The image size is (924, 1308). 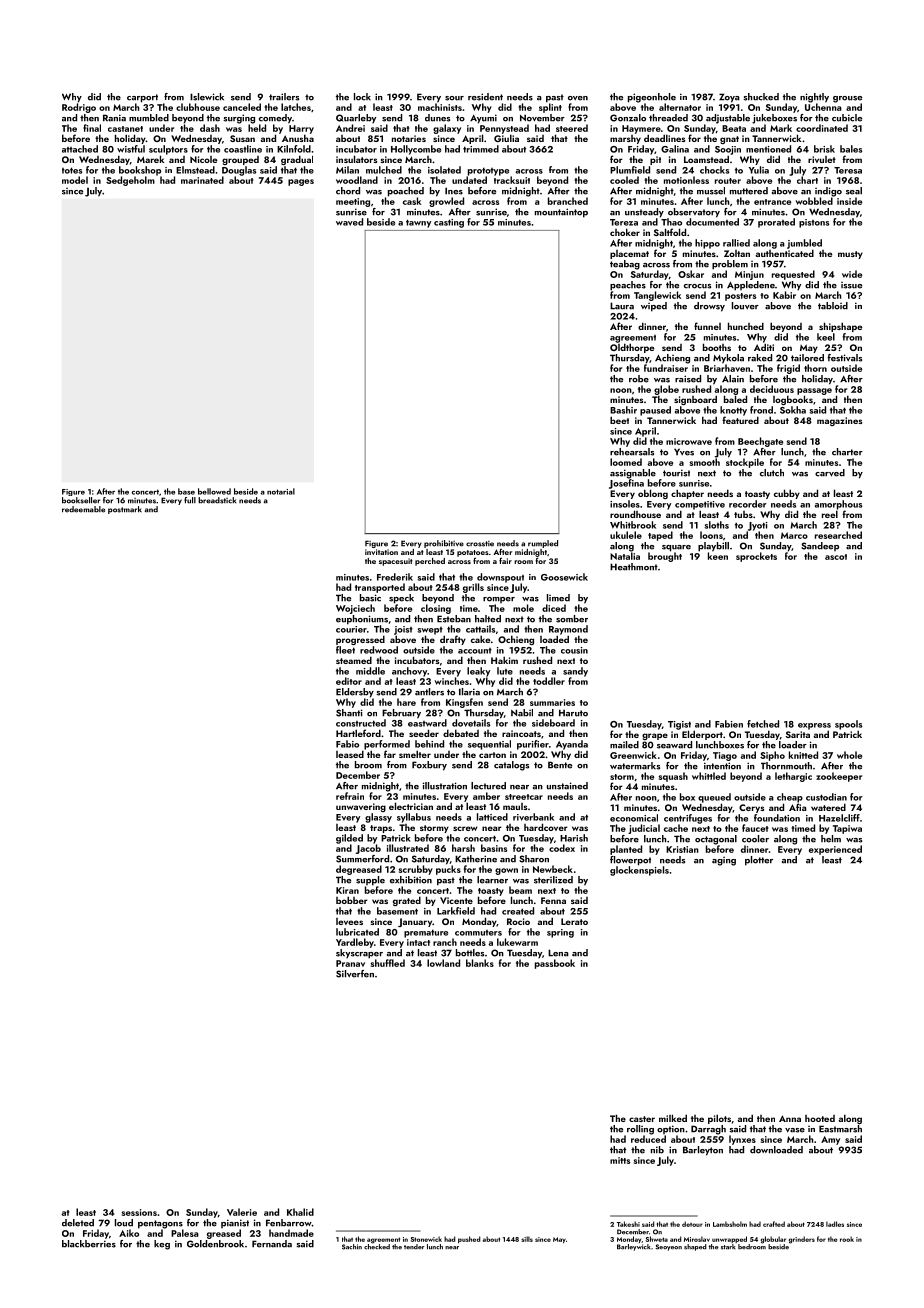 I want to click on grinders, so click(x=802, y=1240).
